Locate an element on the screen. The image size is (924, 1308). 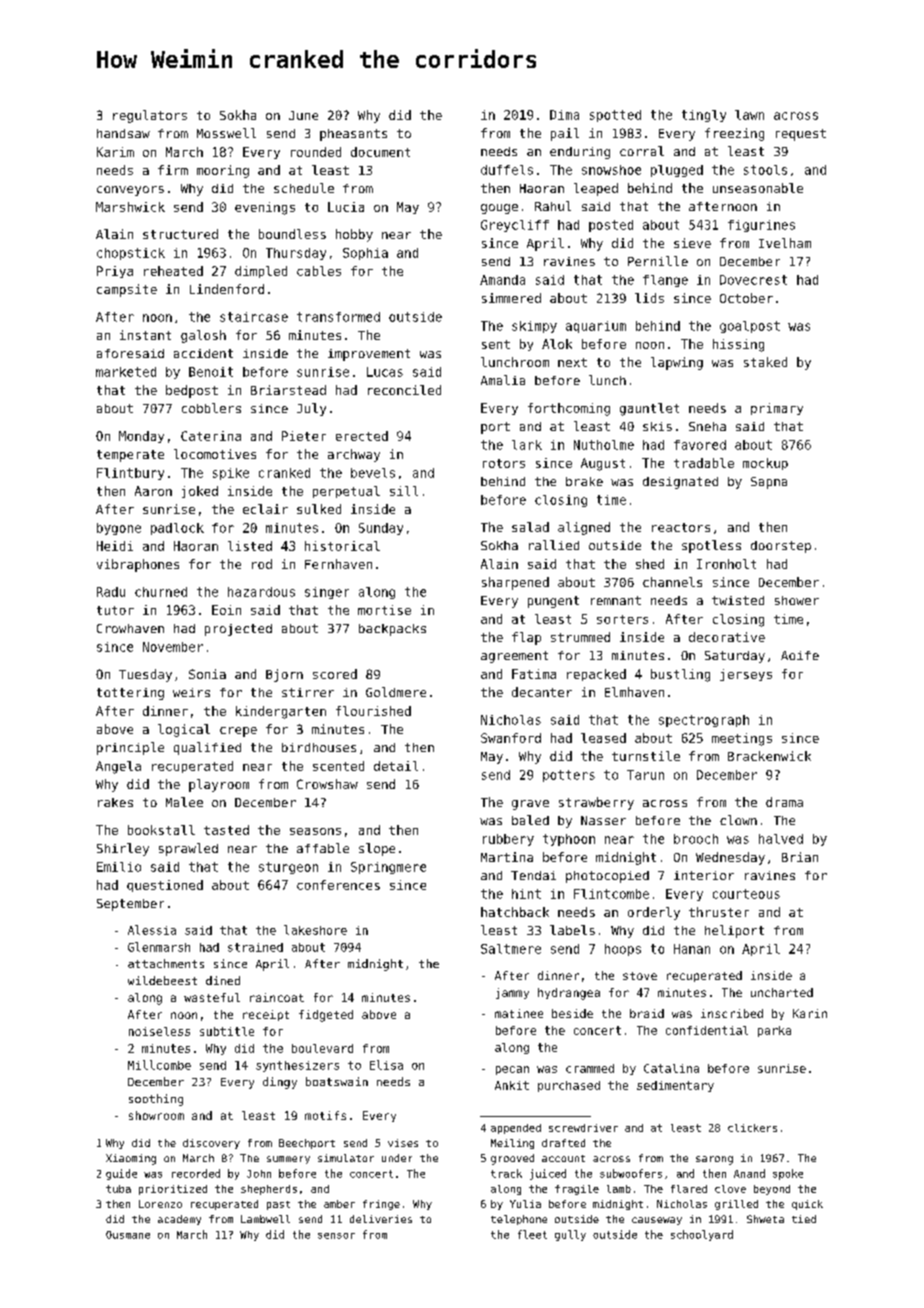
Nasser is located at coordinates (603, 820).
